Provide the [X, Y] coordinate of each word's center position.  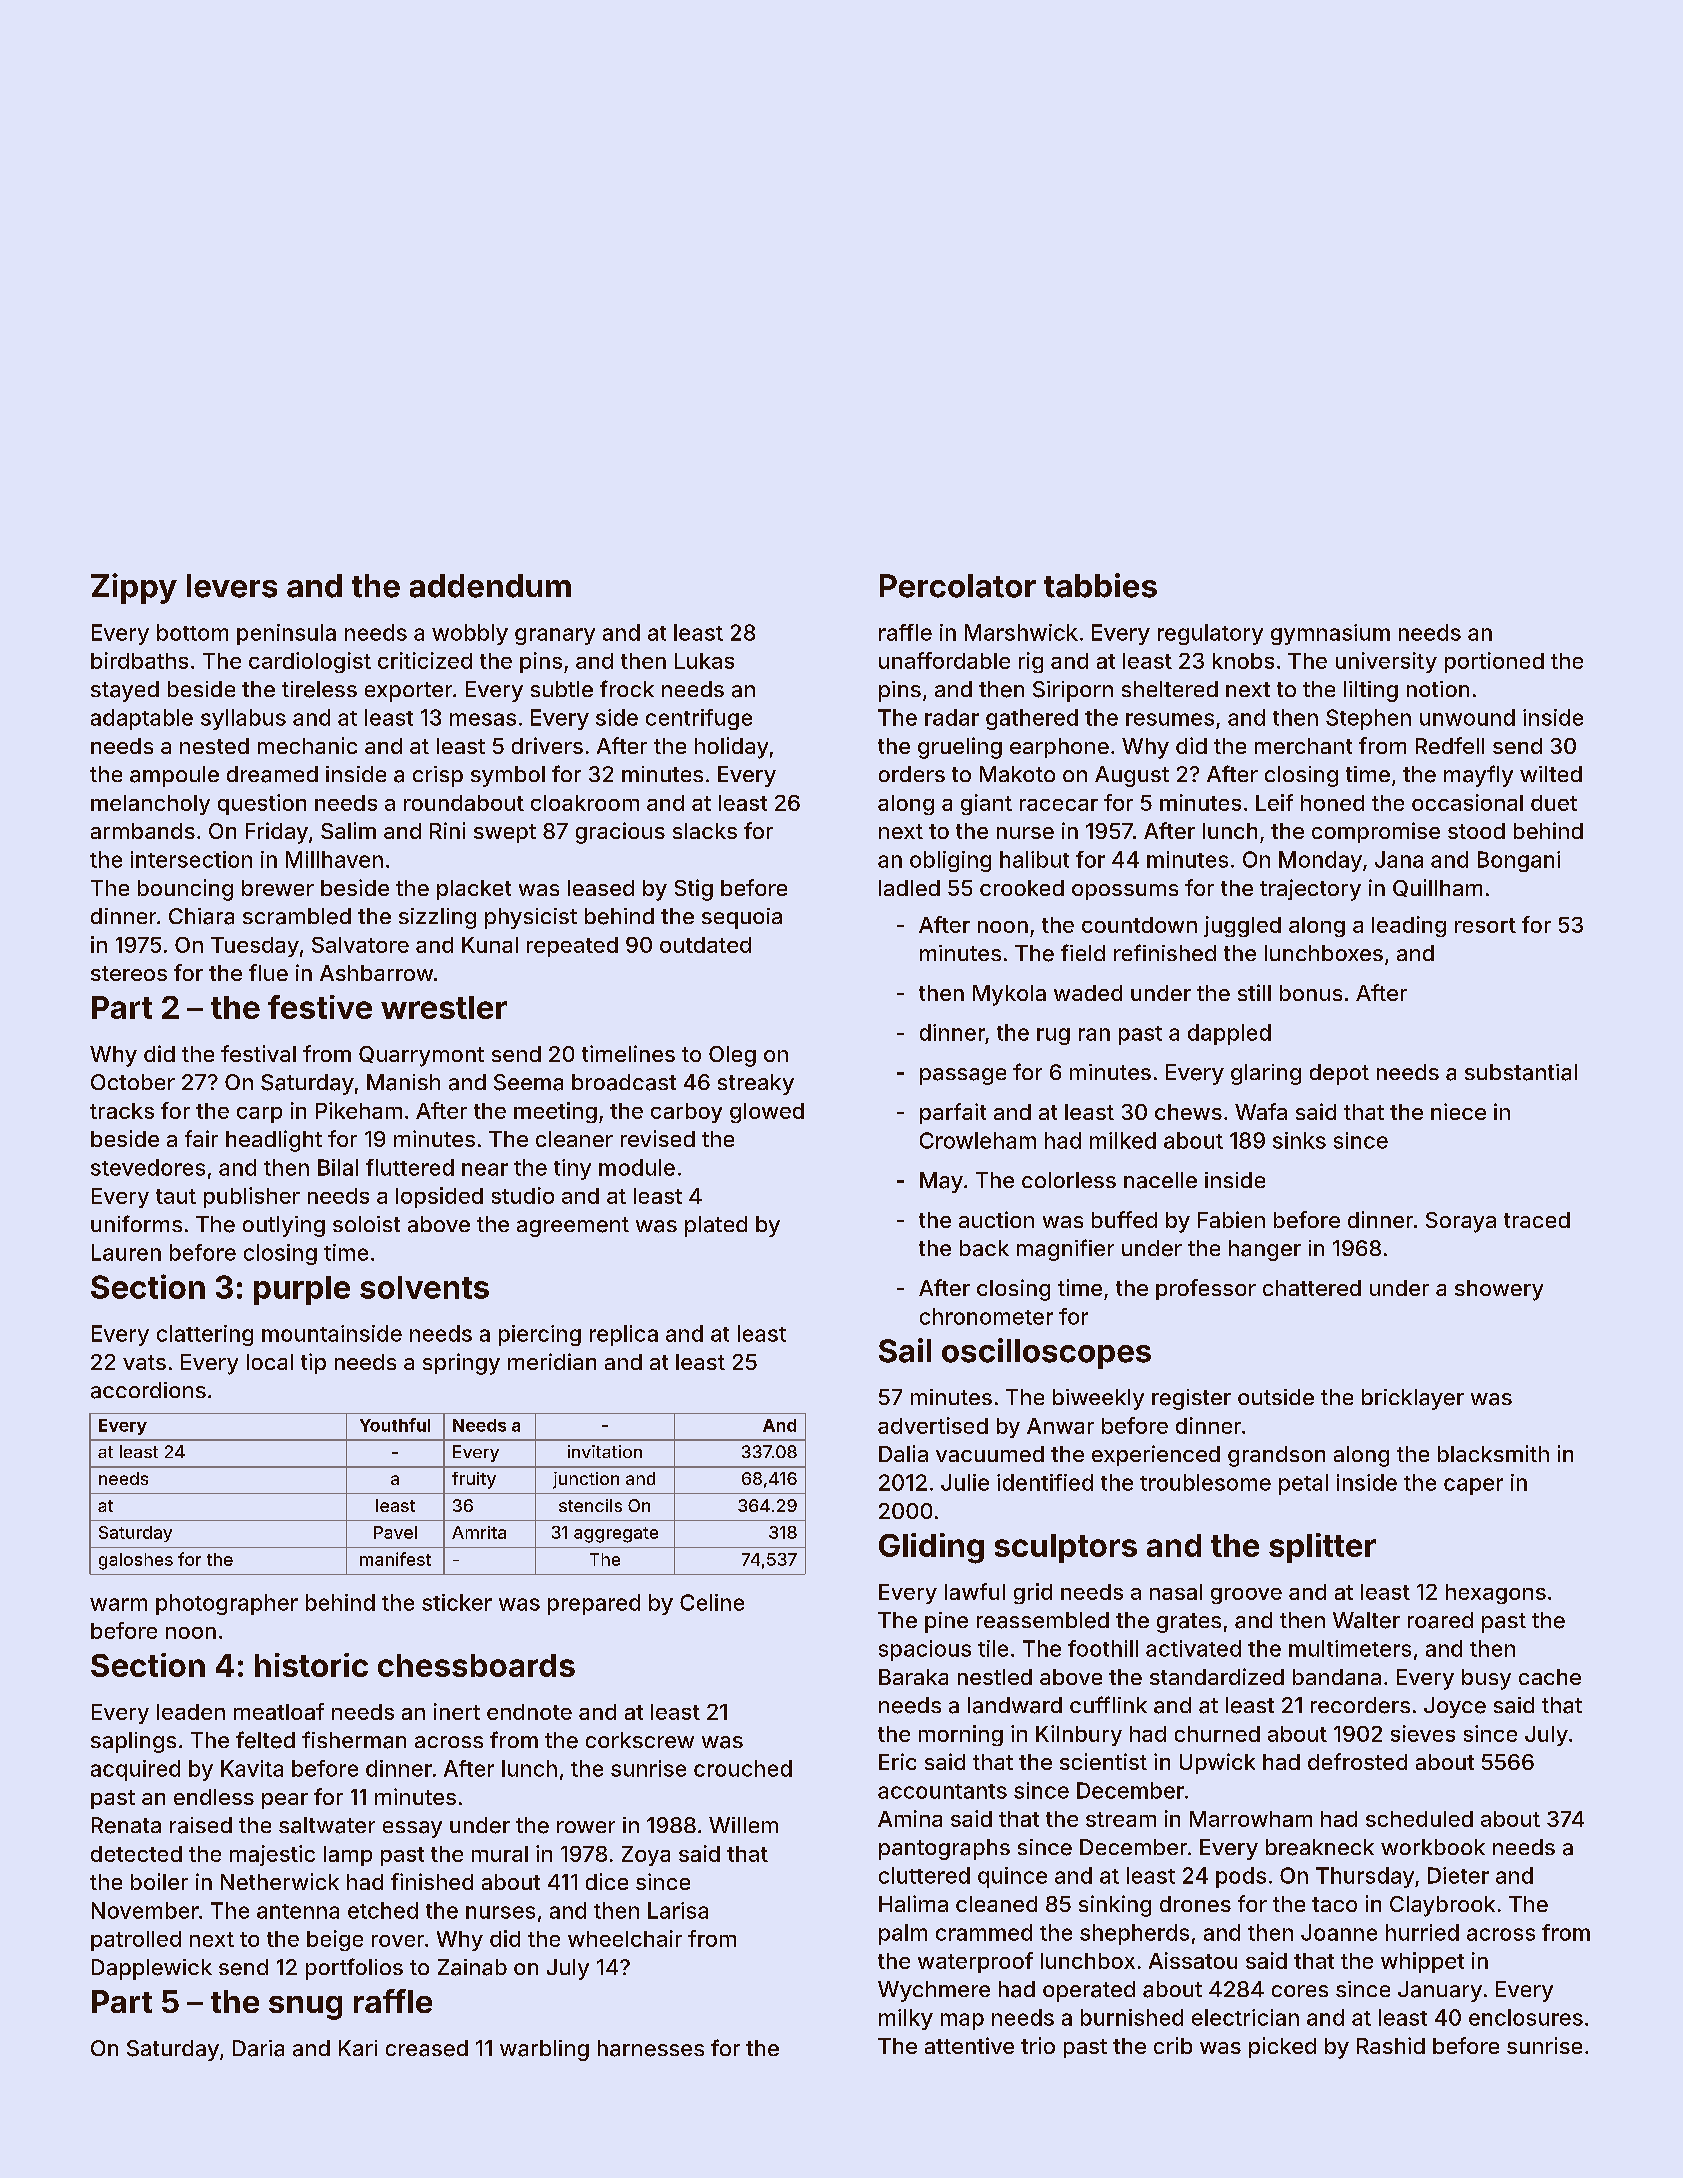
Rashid [1391, 2045]
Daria [258, 2048]
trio [1038, 2045]
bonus [1311, 993]
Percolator [958, 586]
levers [232, 586]
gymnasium [1330, 634]
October [133, 1082]
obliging [950, 861]
